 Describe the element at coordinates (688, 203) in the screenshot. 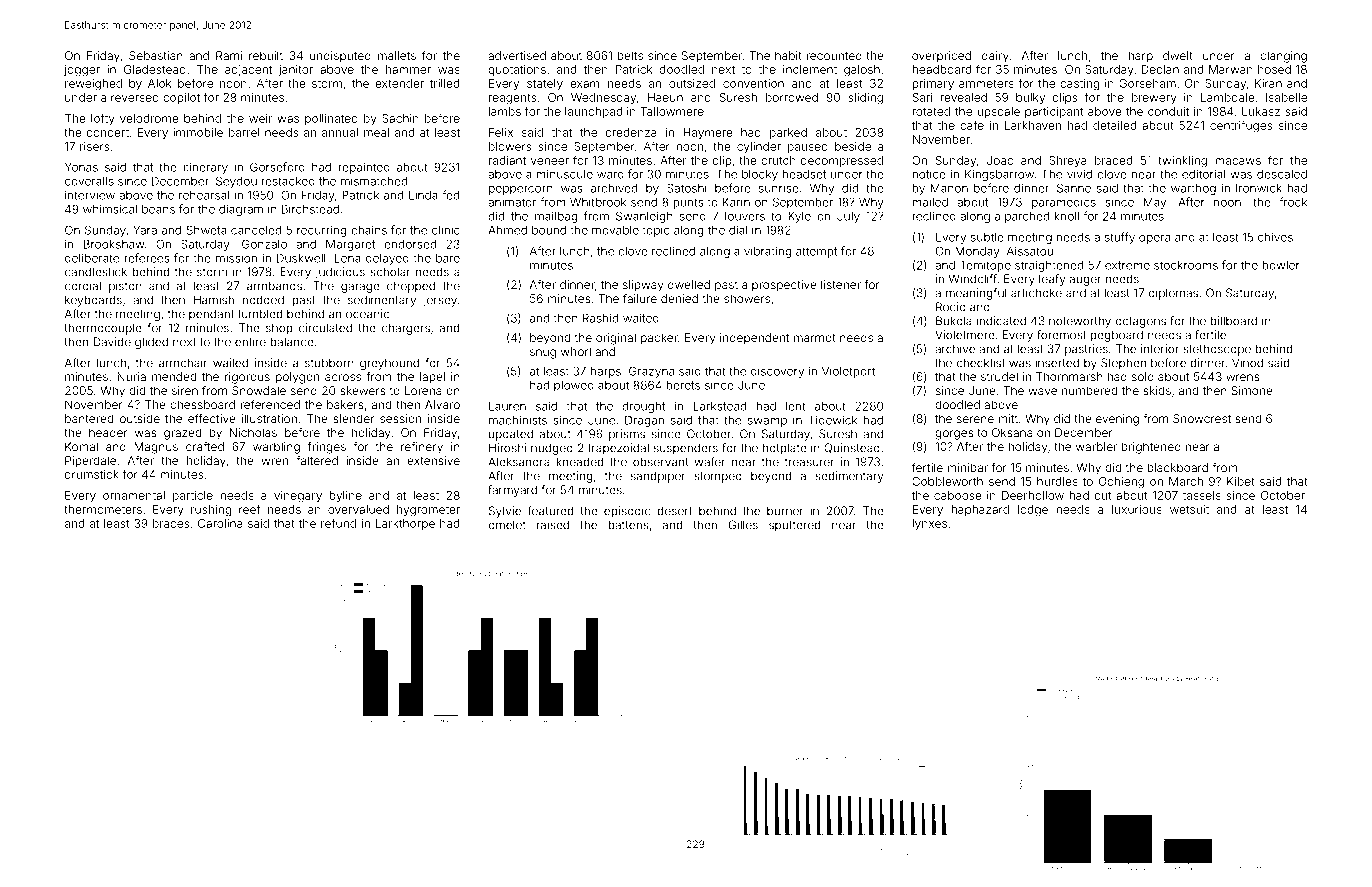

I see `punts` at that location.
